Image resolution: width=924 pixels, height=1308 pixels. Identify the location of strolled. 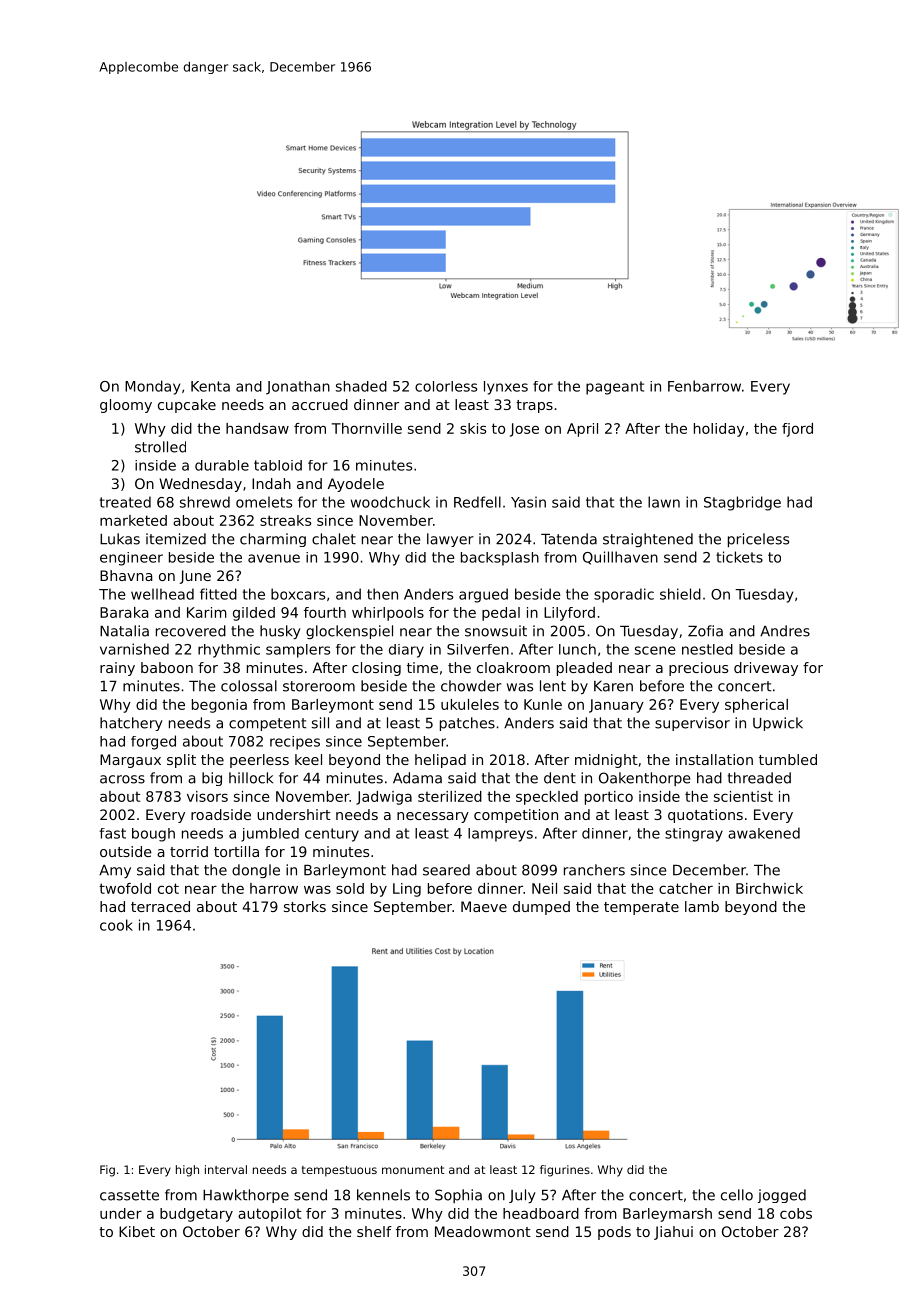
(160, 447).
